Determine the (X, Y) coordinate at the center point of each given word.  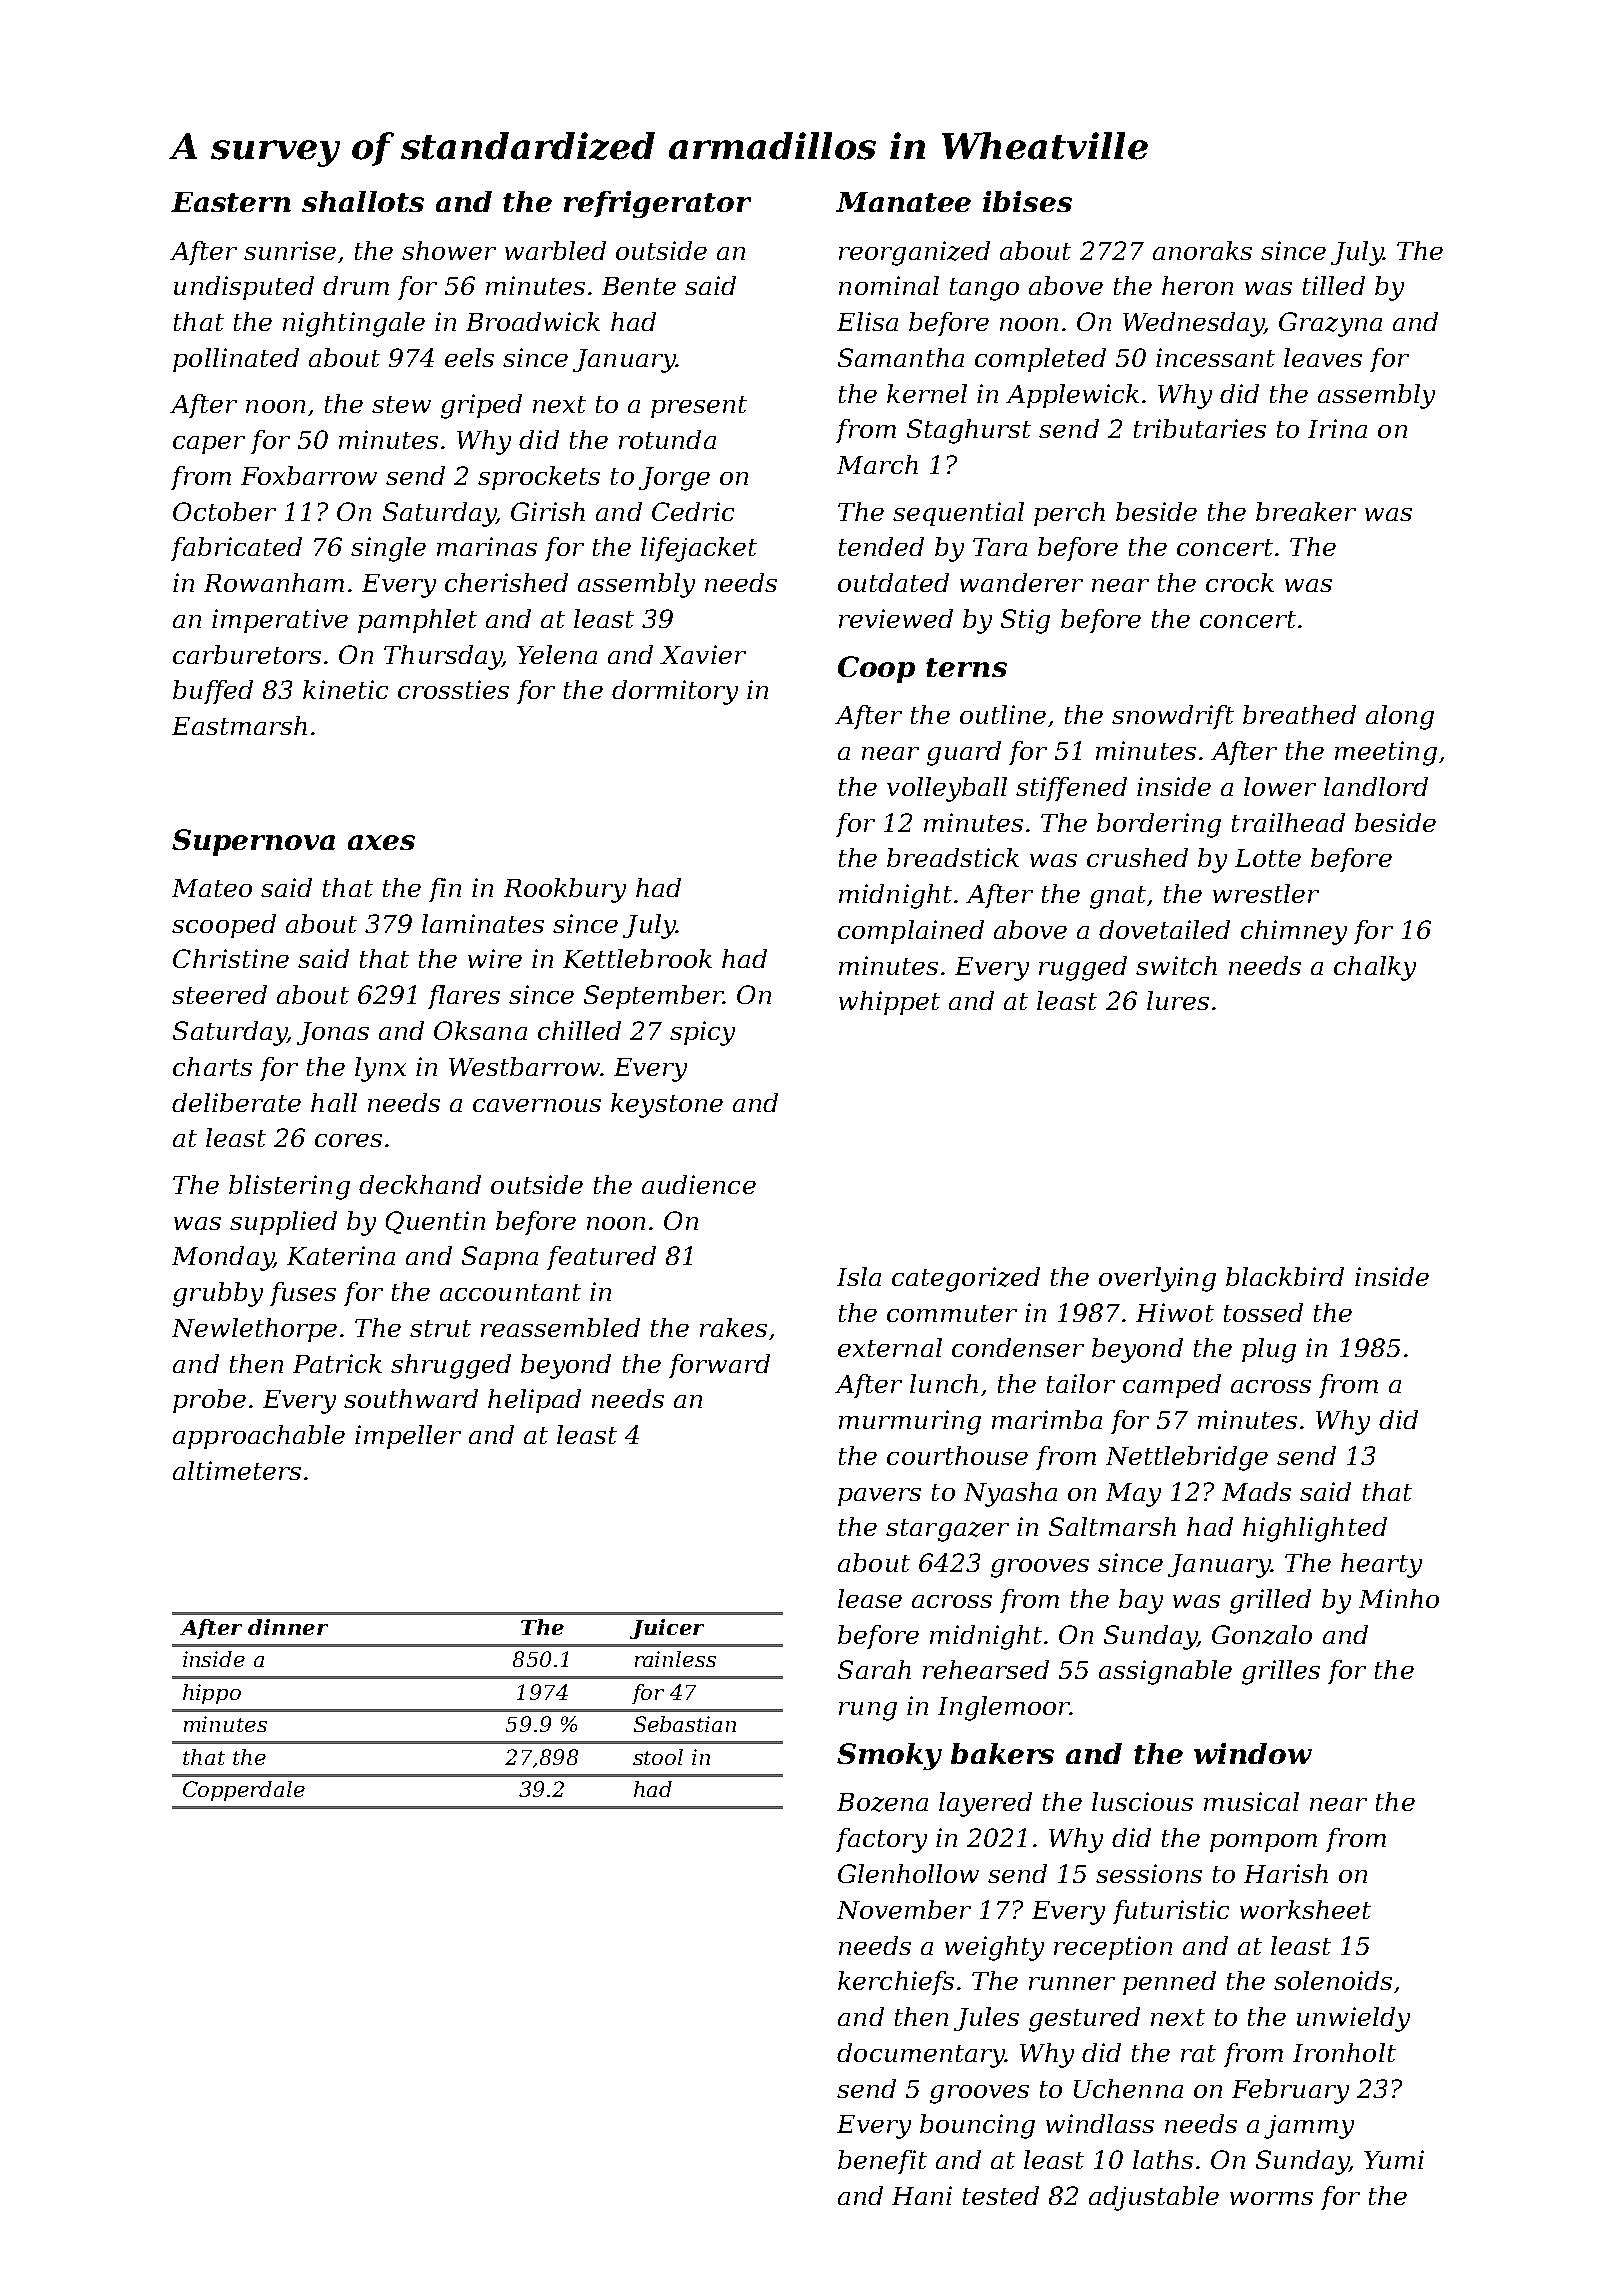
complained (911, 932)
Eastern (231, 202)
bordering (1159, 825)
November (904, 1909)
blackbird (1285, 1276)
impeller (408, 1437)
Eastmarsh (239, 725)
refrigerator (657, 204)
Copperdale (244, 1791)
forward (719, 1366)
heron (1197, 285)
